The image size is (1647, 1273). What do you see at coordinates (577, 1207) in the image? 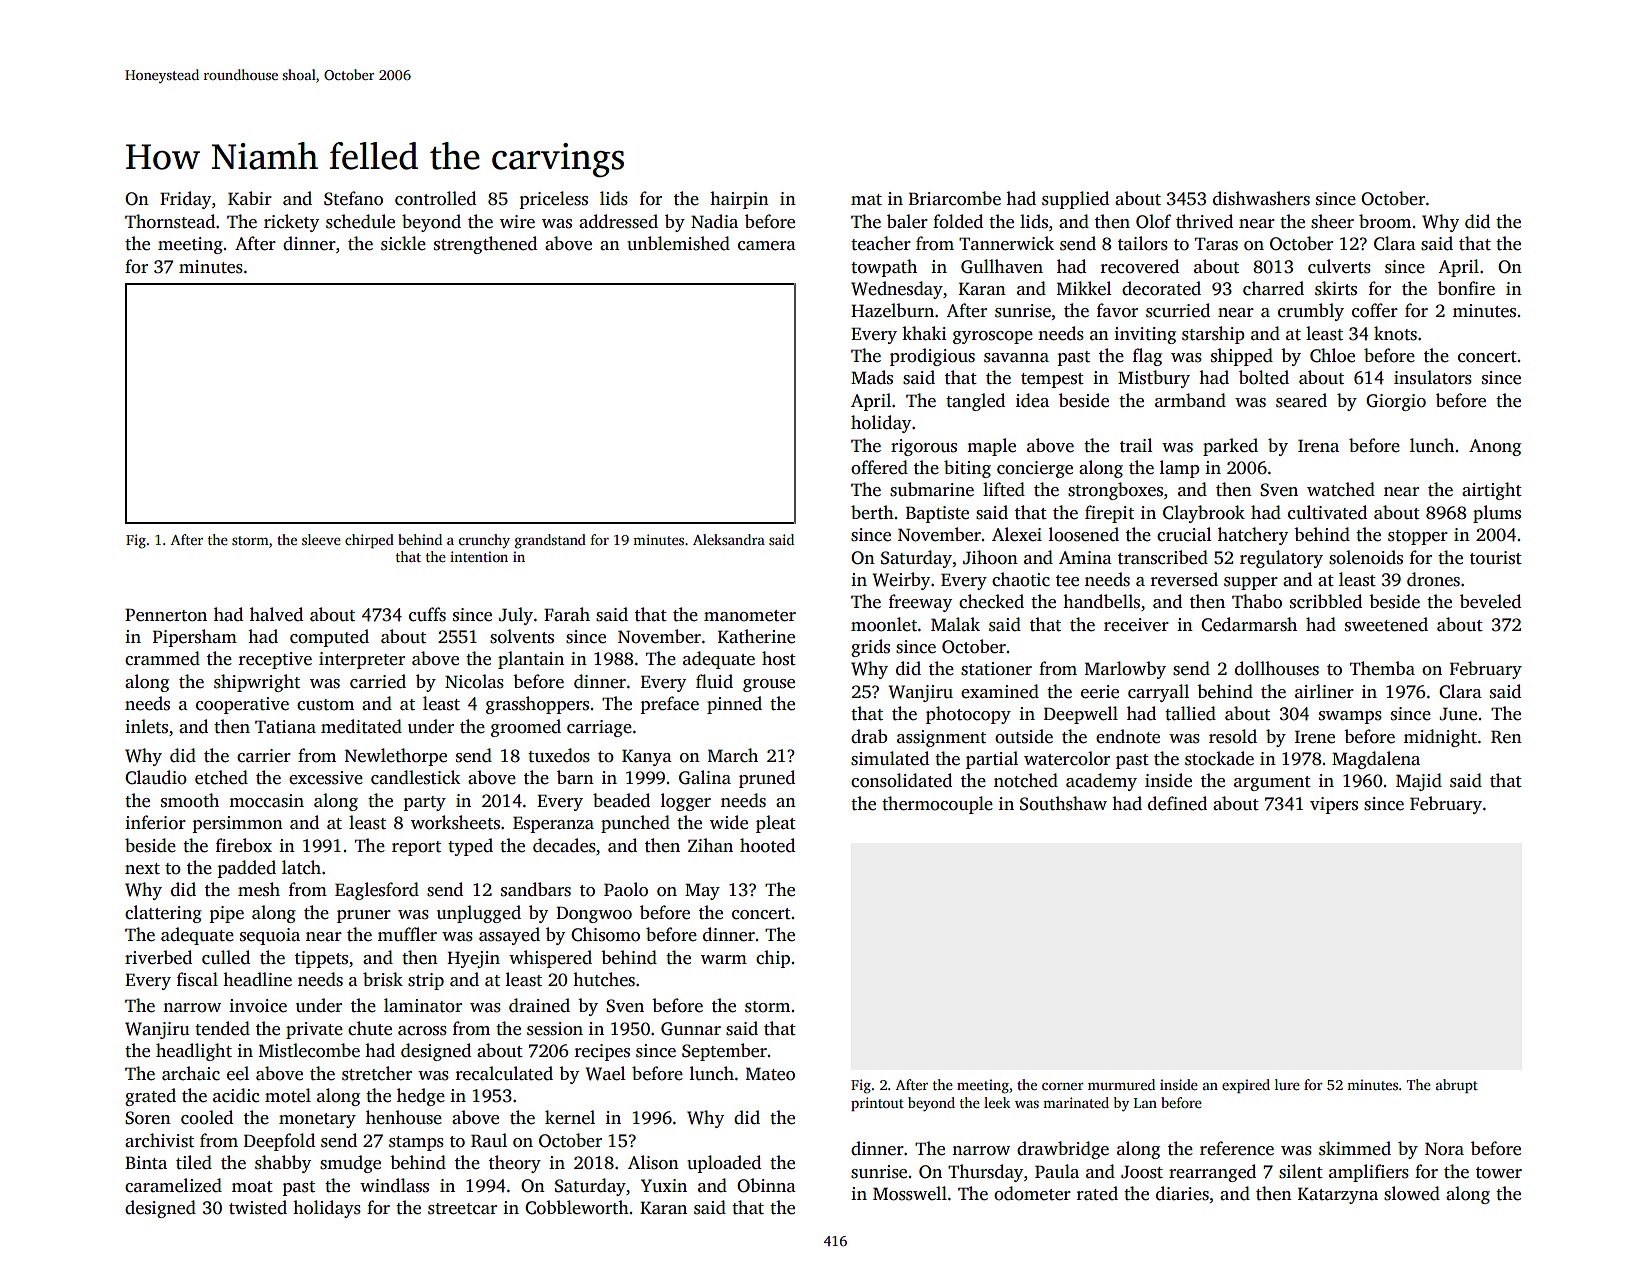
I see `Cobbleworth` at bounding box center [577, 1207].
